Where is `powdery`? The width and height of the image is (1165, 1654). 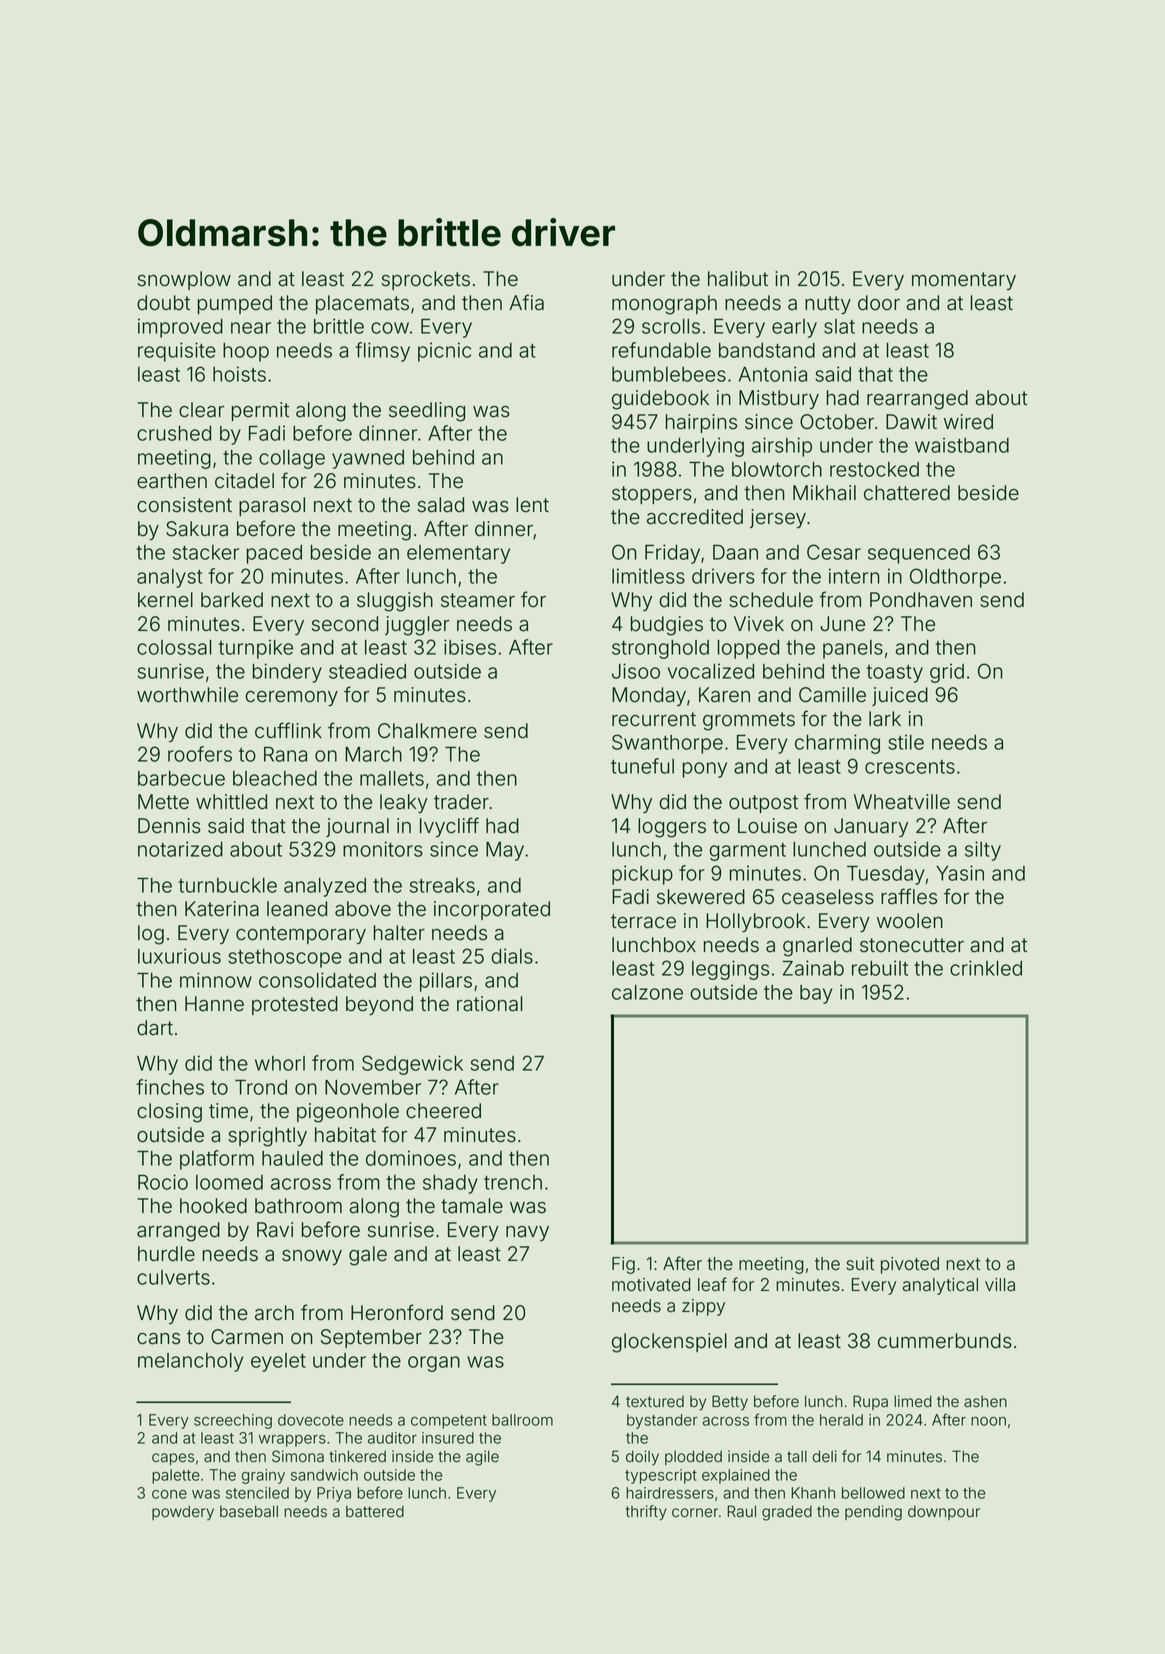 powdery is located at coordinates (183, 1512).
